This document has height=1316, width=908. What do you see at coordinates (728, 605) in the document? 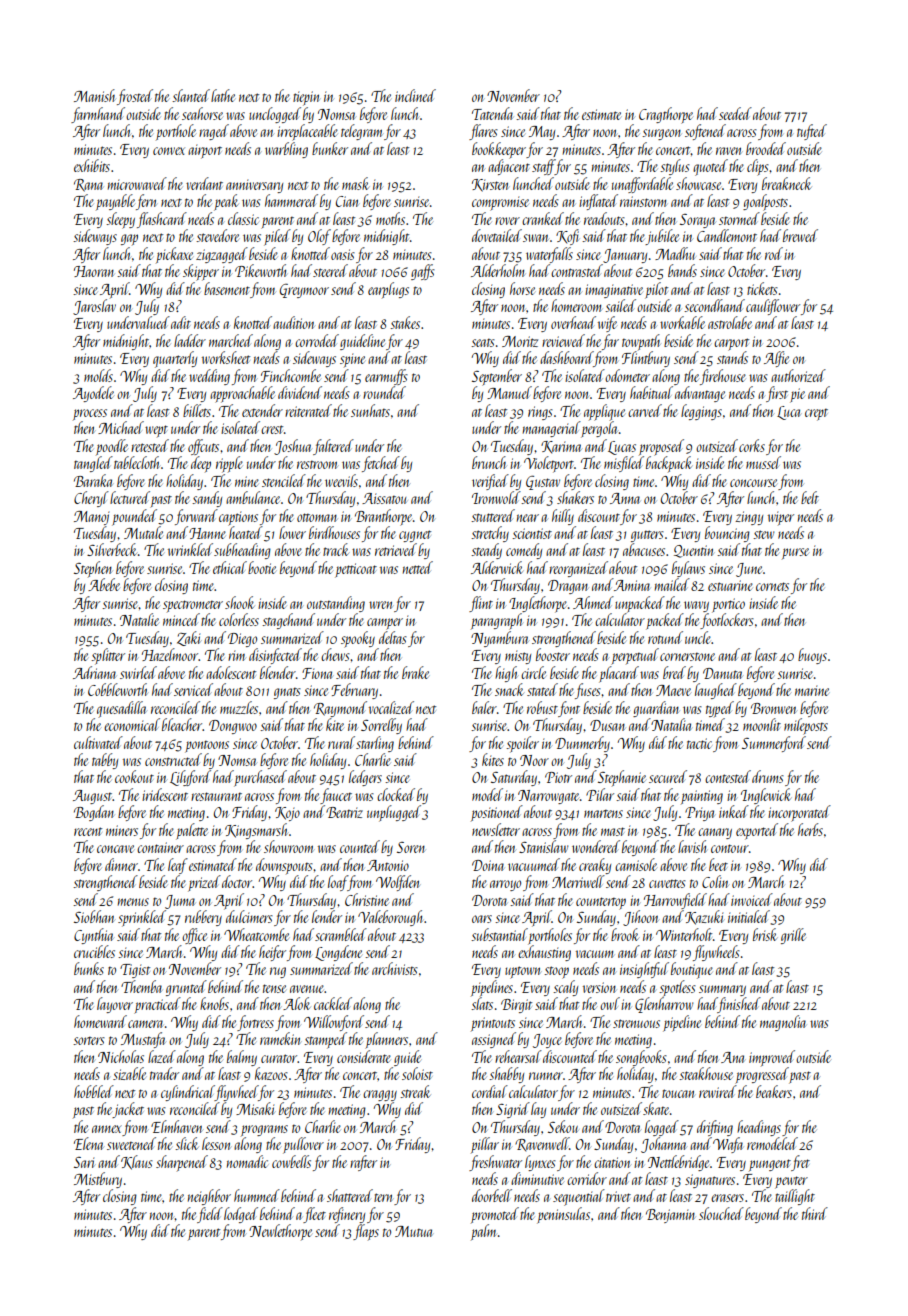
I see `portico` at bounding box center [728, 605].
